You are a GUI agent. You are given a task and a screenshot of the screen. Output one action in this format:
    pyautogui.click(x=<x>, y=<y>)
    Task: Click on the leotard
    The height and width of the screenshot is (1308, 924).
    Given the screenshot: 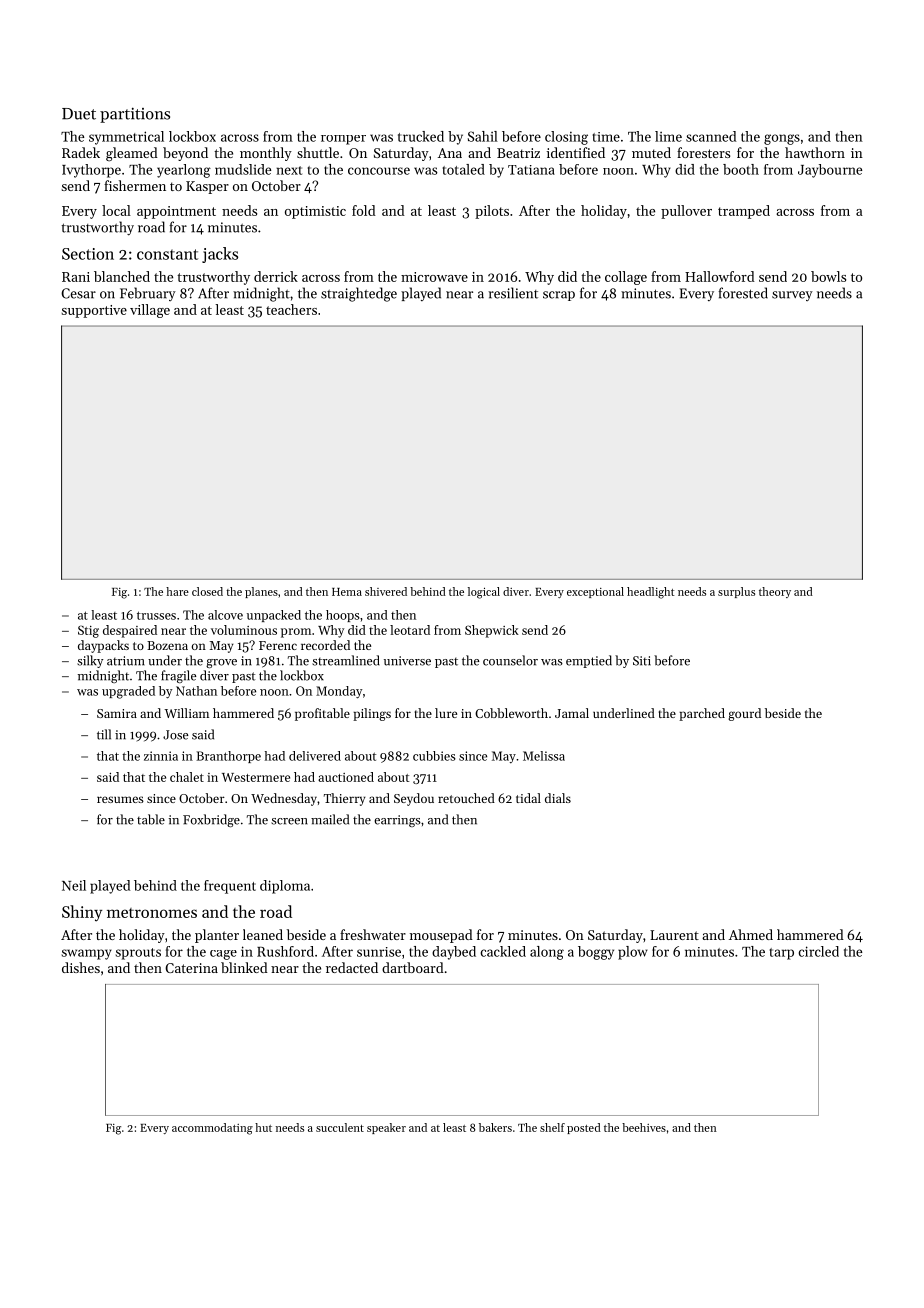 What is the action you would take?
    pyautogui.click(x=410, y=630)
